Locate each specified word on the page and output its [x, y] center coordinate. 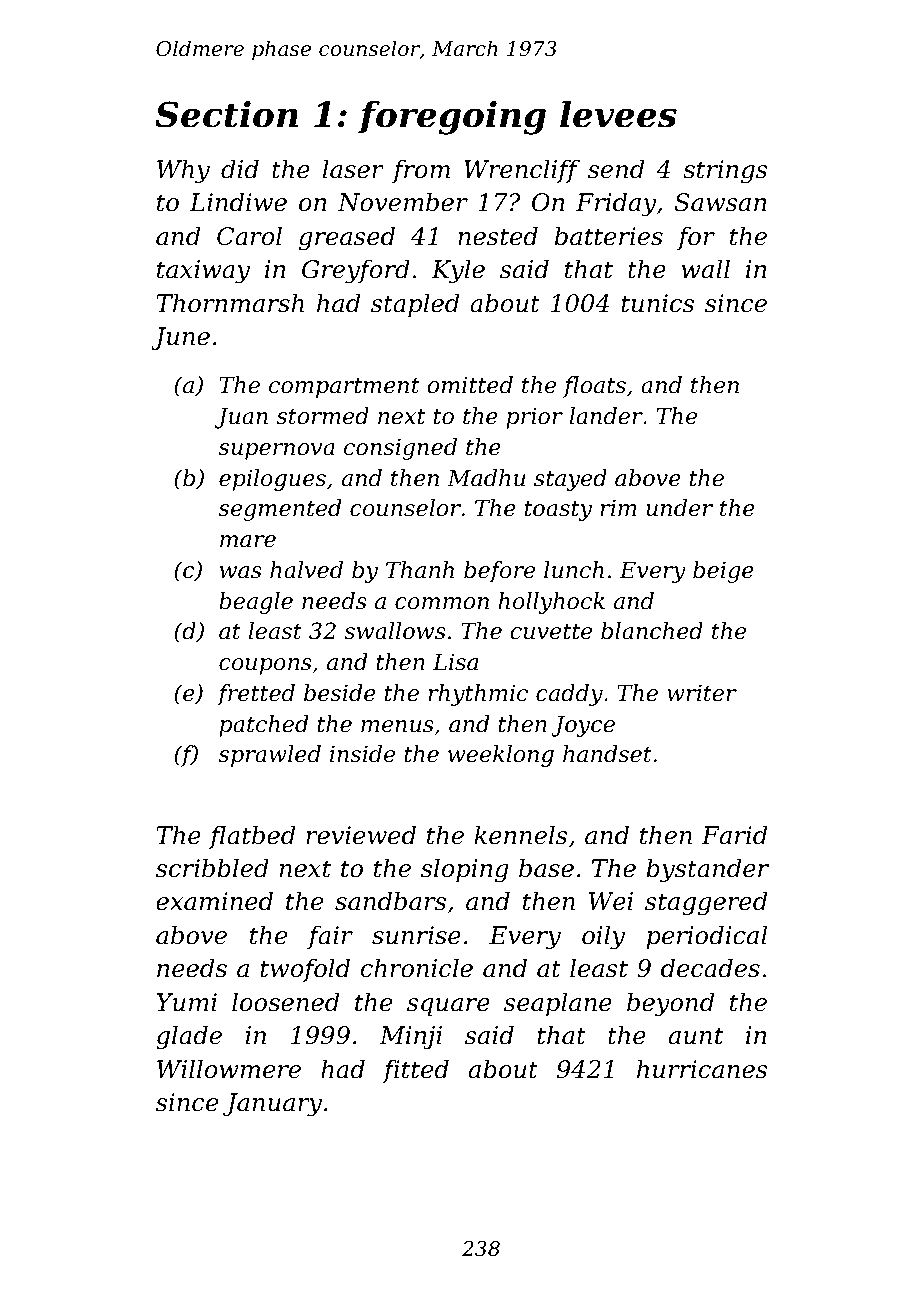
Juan [241, 418]
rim [618, 507]
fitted [415, 1071]
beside [340, 693]
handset [607, 754]
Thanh [420, 570]
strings [725, 172]
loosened [285, 1002]
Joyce [583, 726]
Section [226, 114]
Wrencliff [522, 171]
